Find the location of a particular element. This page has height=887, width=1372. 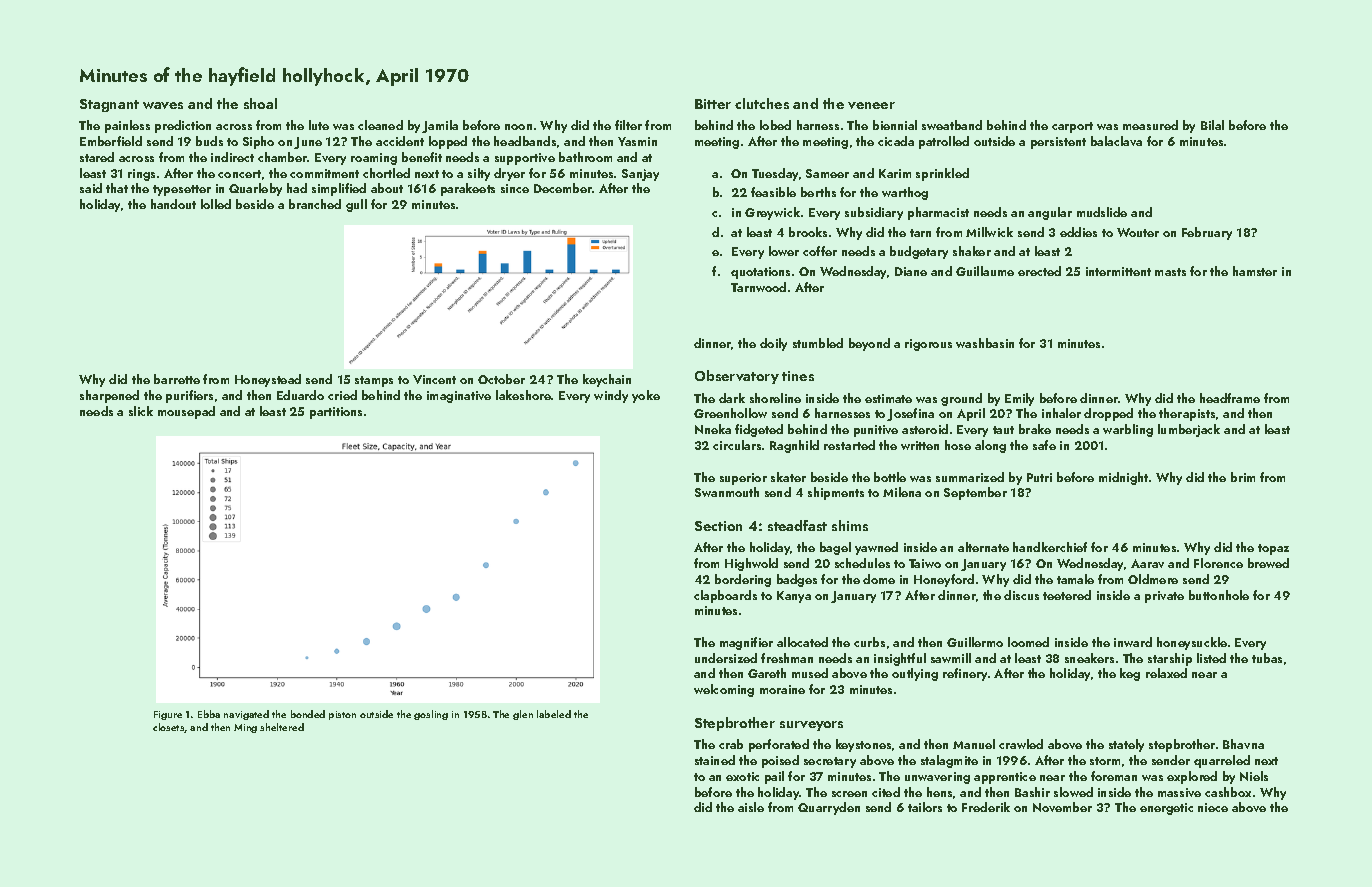

Greywick is located at coordinates (772, 213).
